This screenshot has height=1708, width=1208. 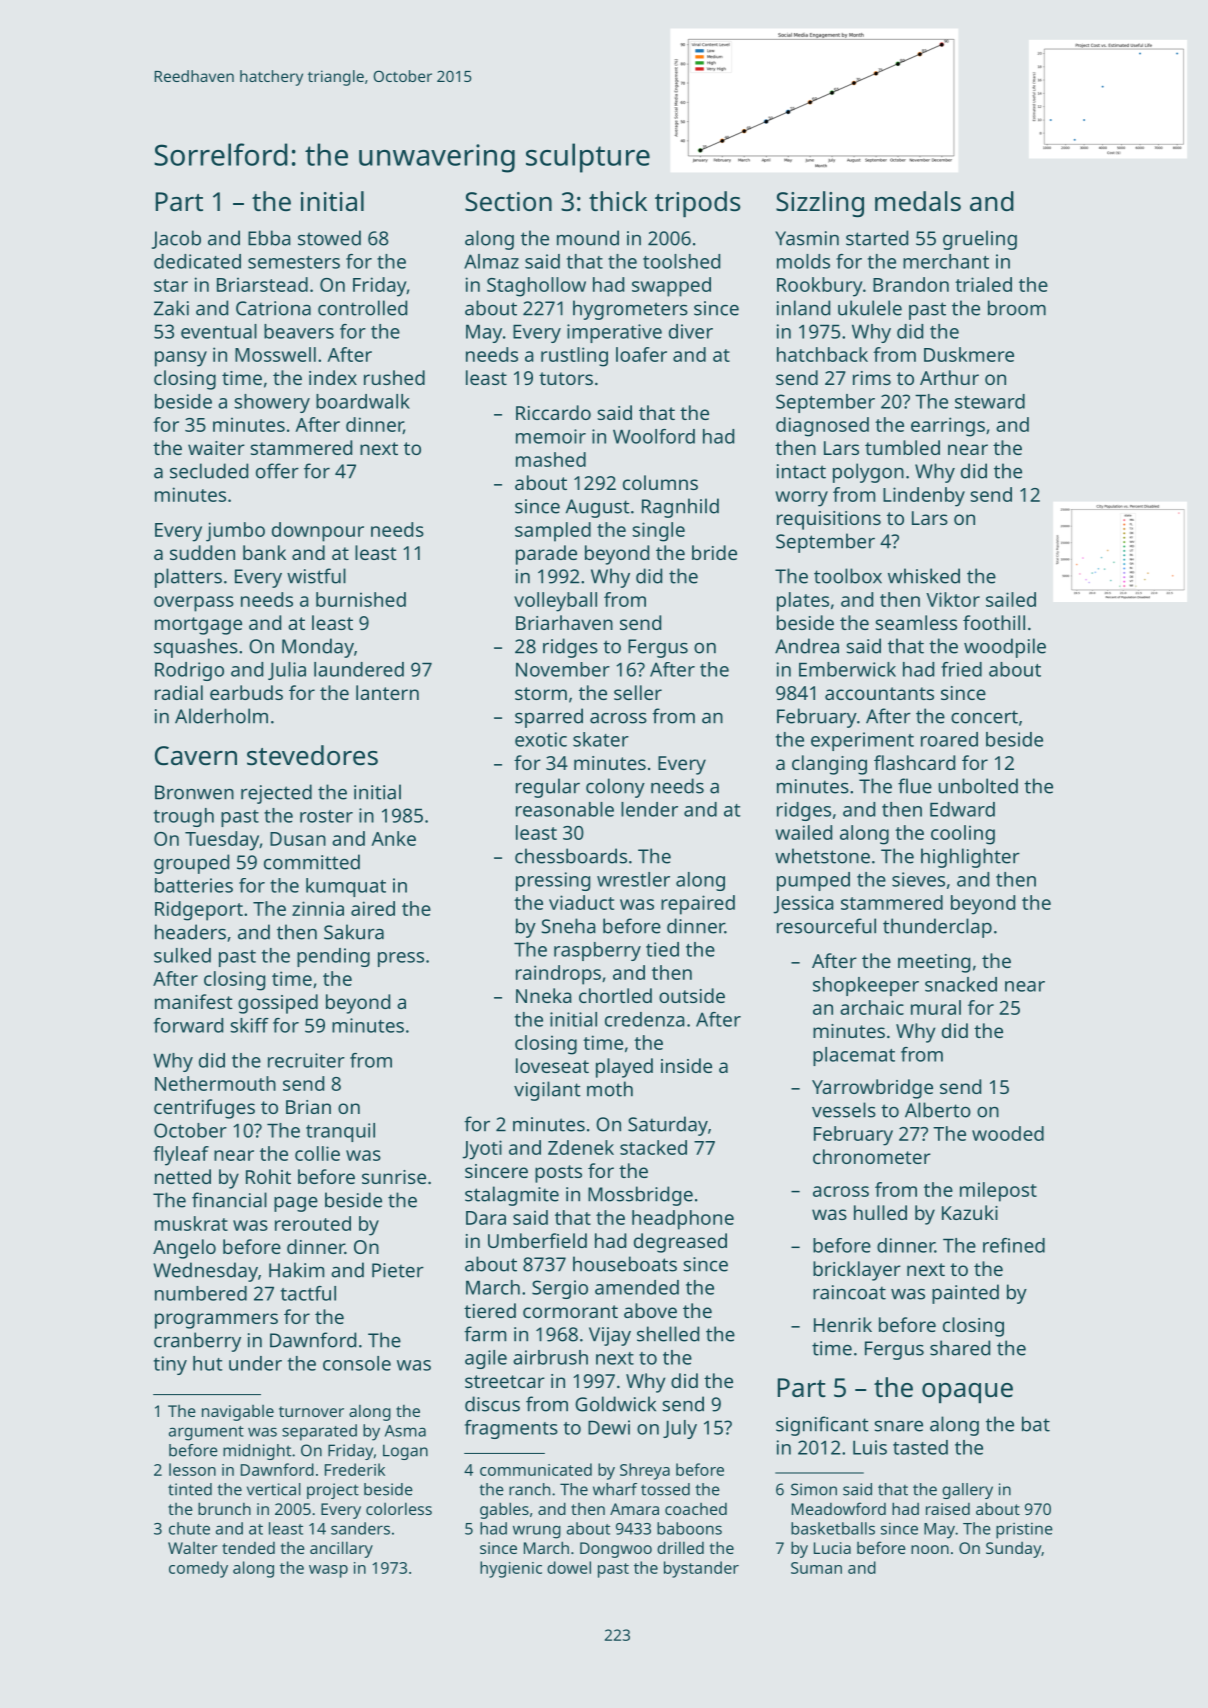 What do you see at coordinates (555, 602) in the screenshot?
I see `volleyball` at bounding box center [555, 602].
